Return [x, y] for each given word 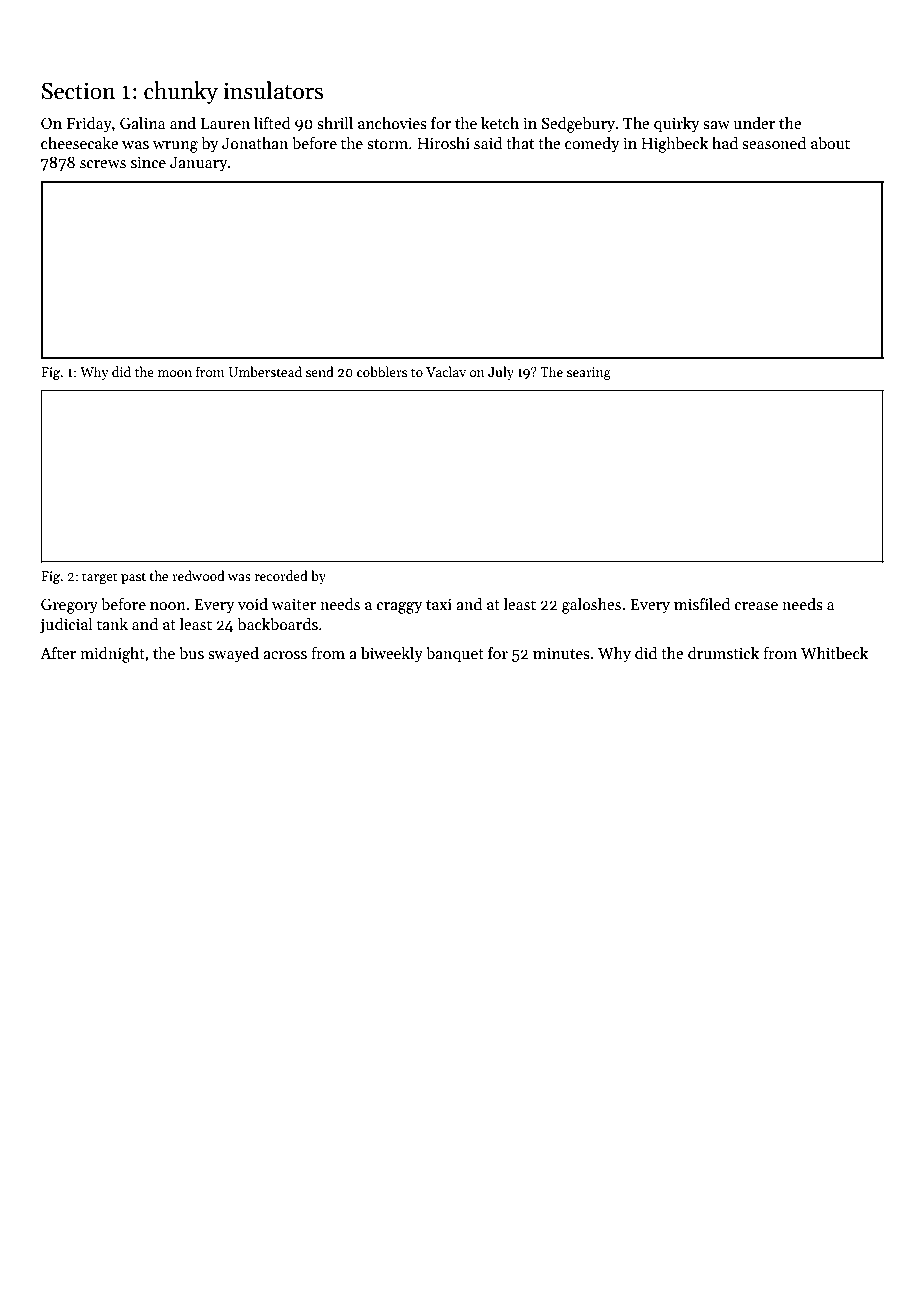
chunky [181, 92]
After [58, 653]
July [501, 373]
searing [589, 373]
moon [175, 373]
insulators [273, 90]
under [754, 123]
